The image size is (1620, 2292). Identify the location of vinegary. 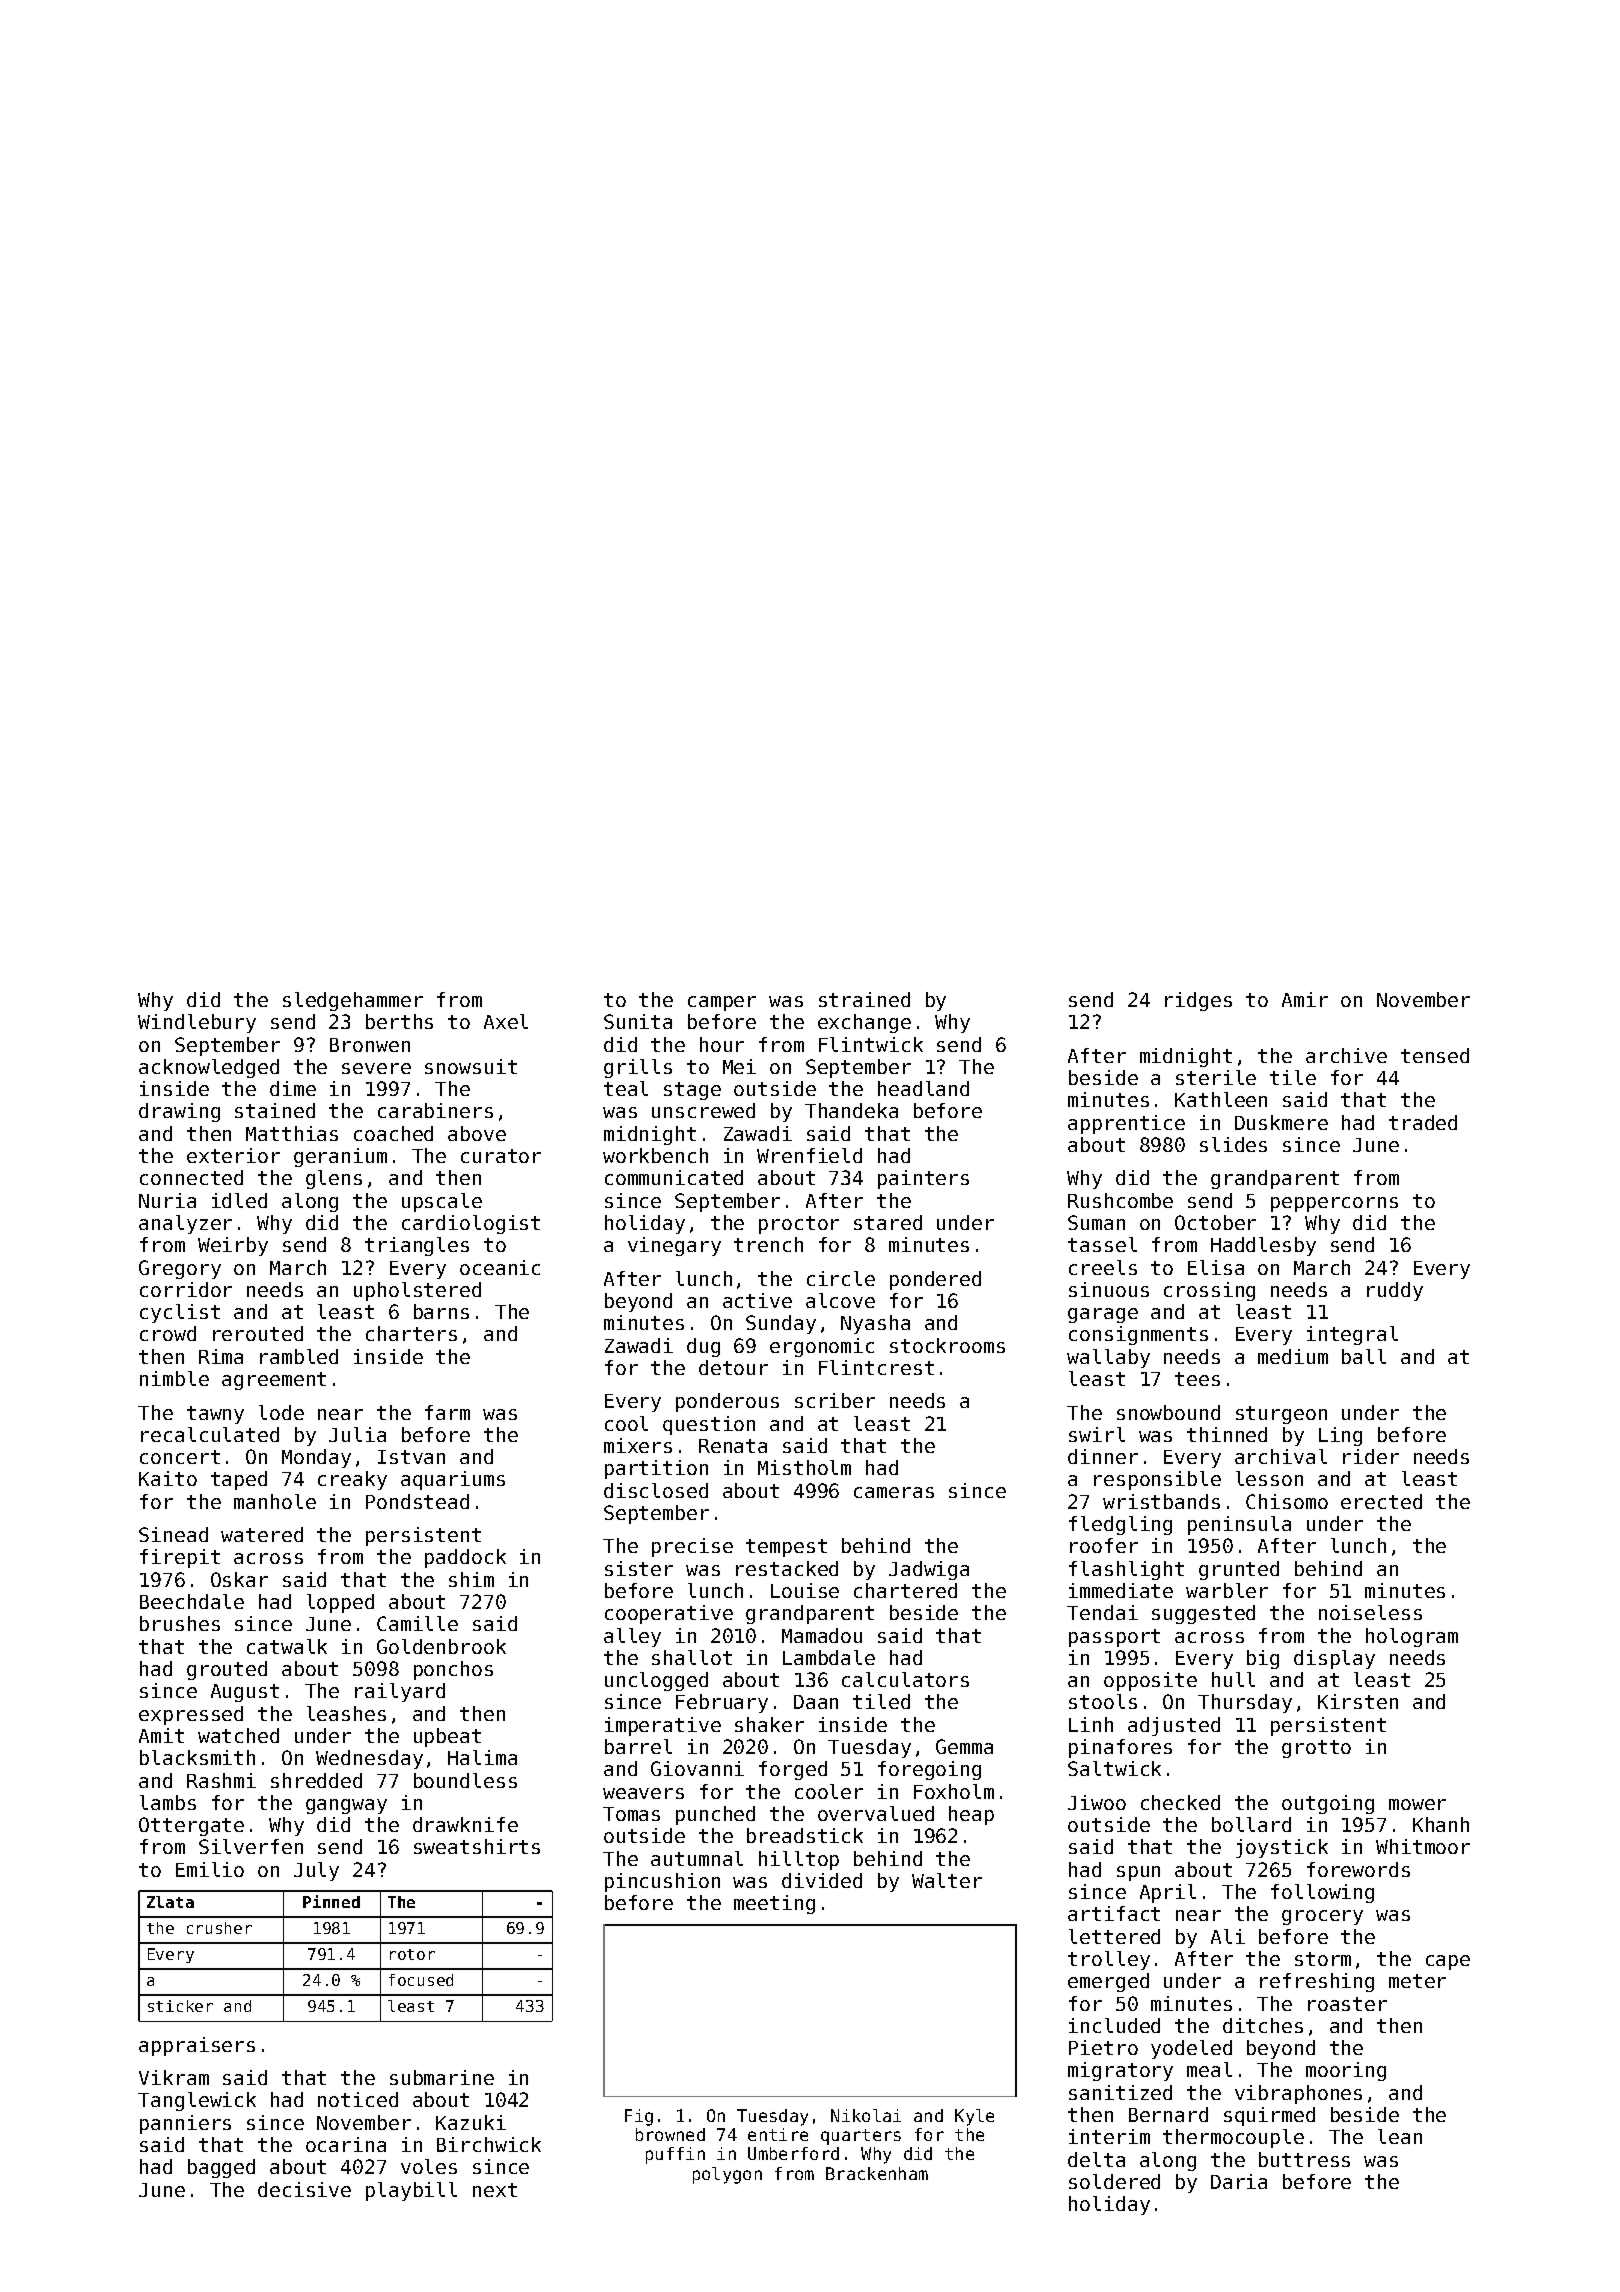
(674, 1246).
